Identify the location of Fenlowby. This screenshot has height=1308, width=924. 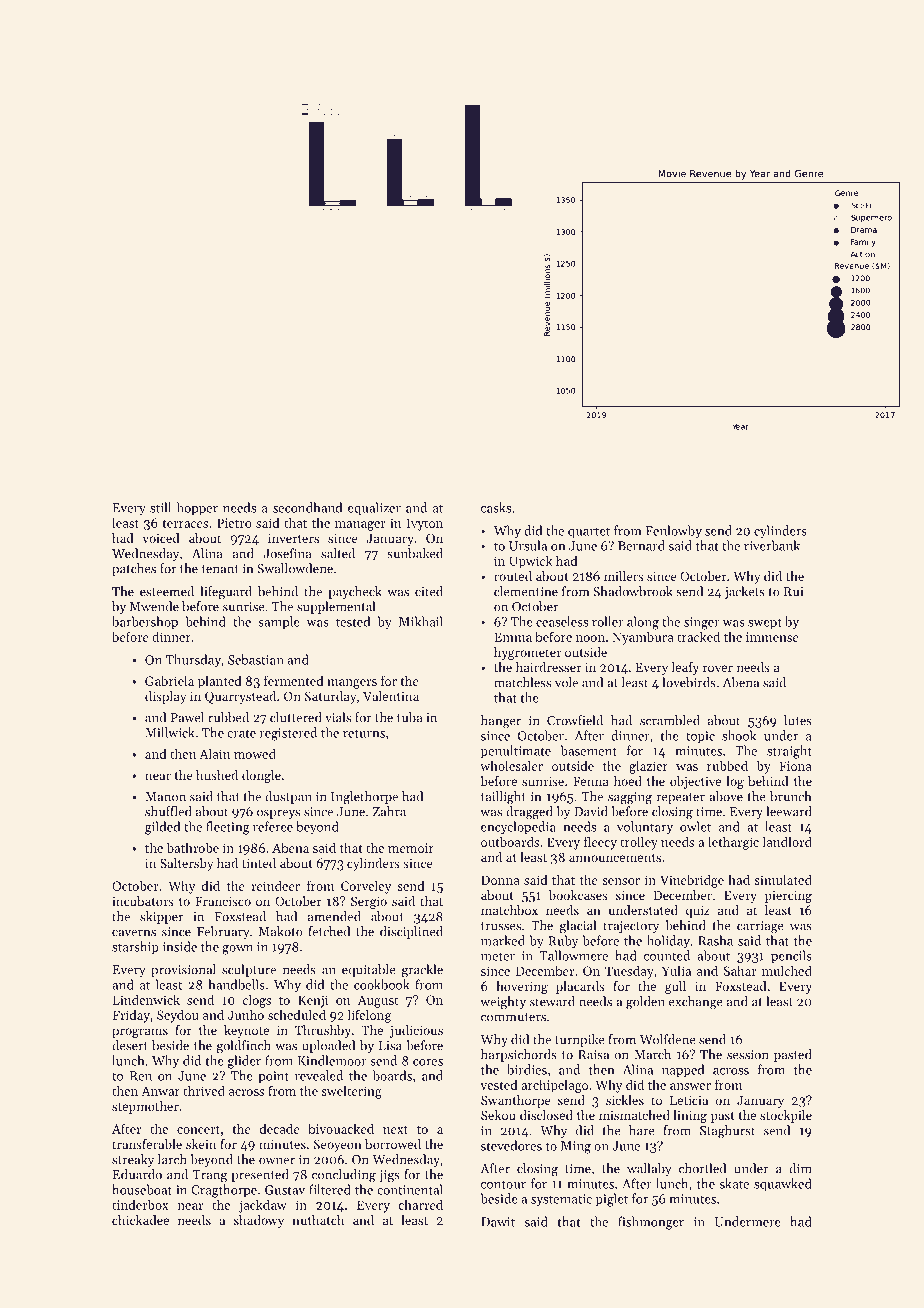
(674, 531).
